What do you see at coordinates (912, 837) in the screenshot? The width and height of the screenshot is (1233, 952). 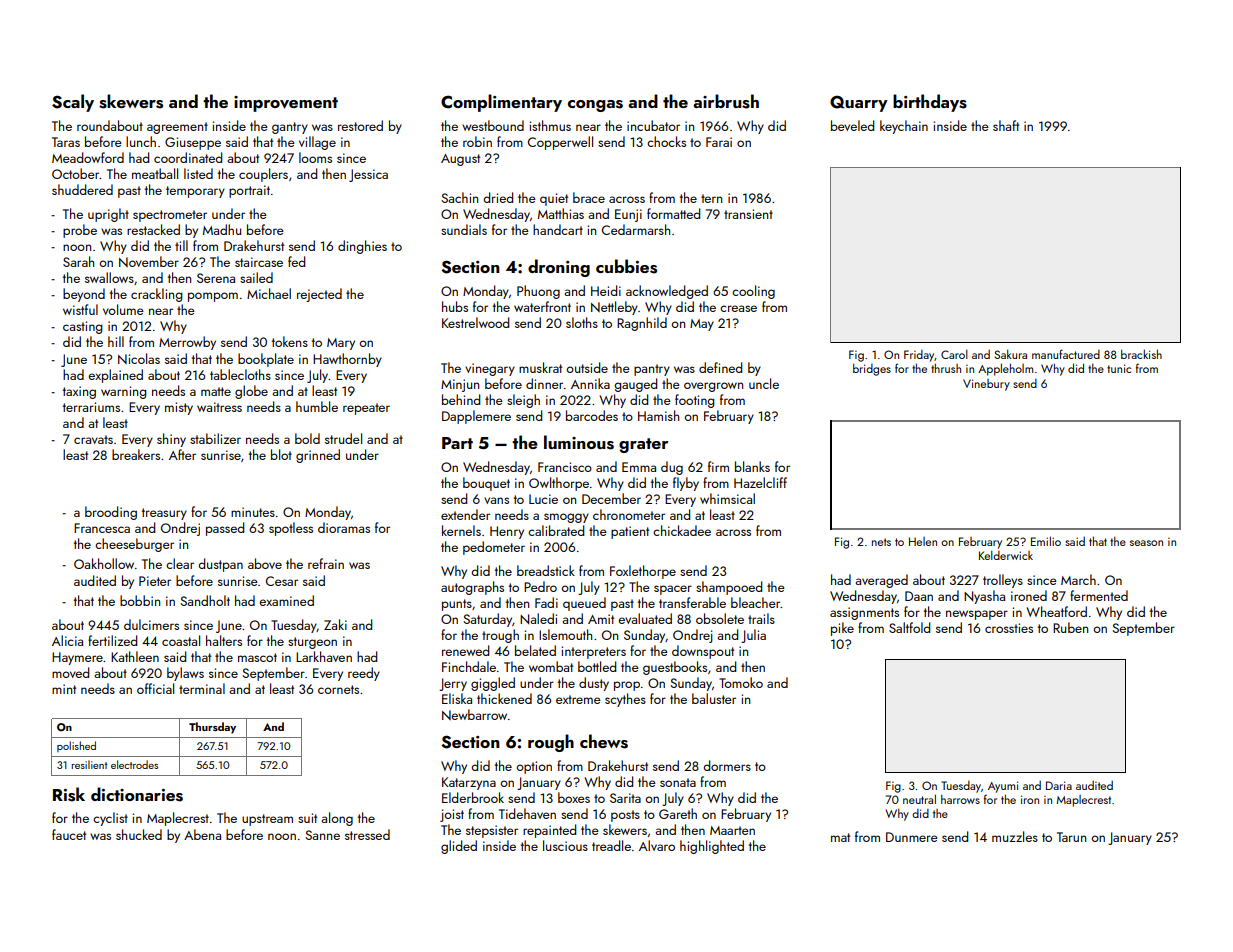 I see `Dunmere` at bounding box center [912, 837].
